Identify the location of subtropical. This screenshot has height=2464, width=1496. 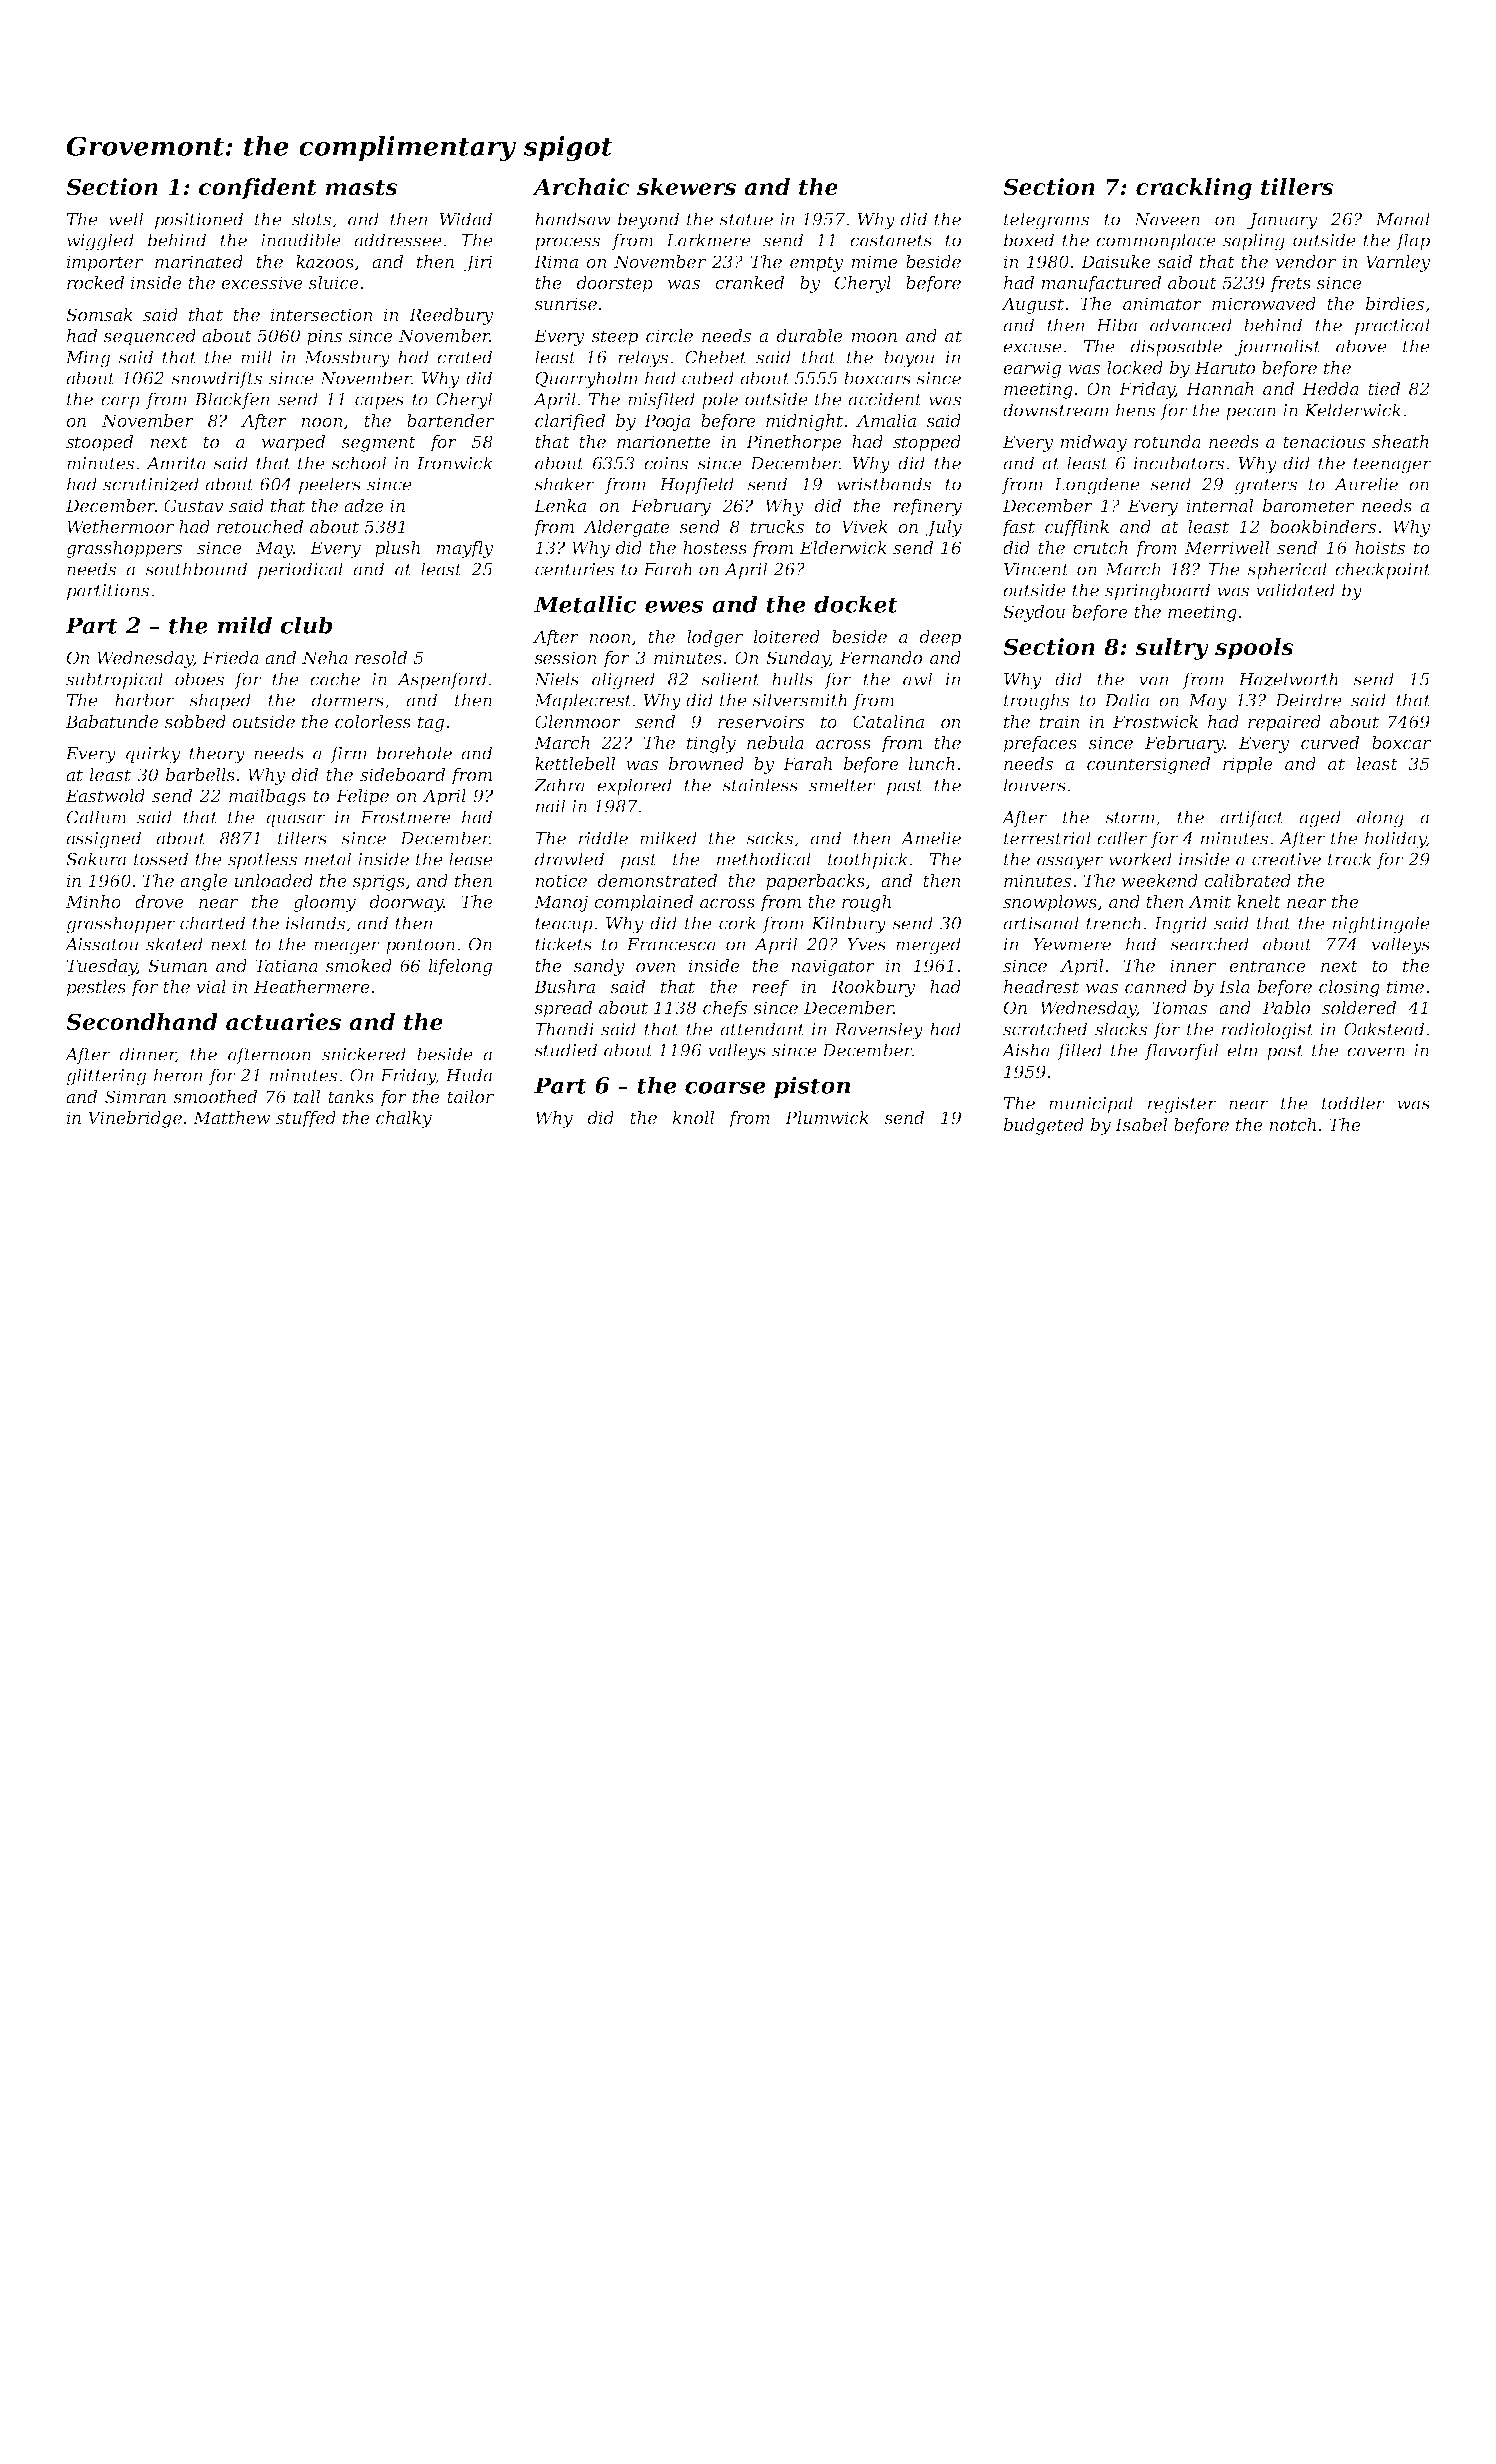
(114, 680).
